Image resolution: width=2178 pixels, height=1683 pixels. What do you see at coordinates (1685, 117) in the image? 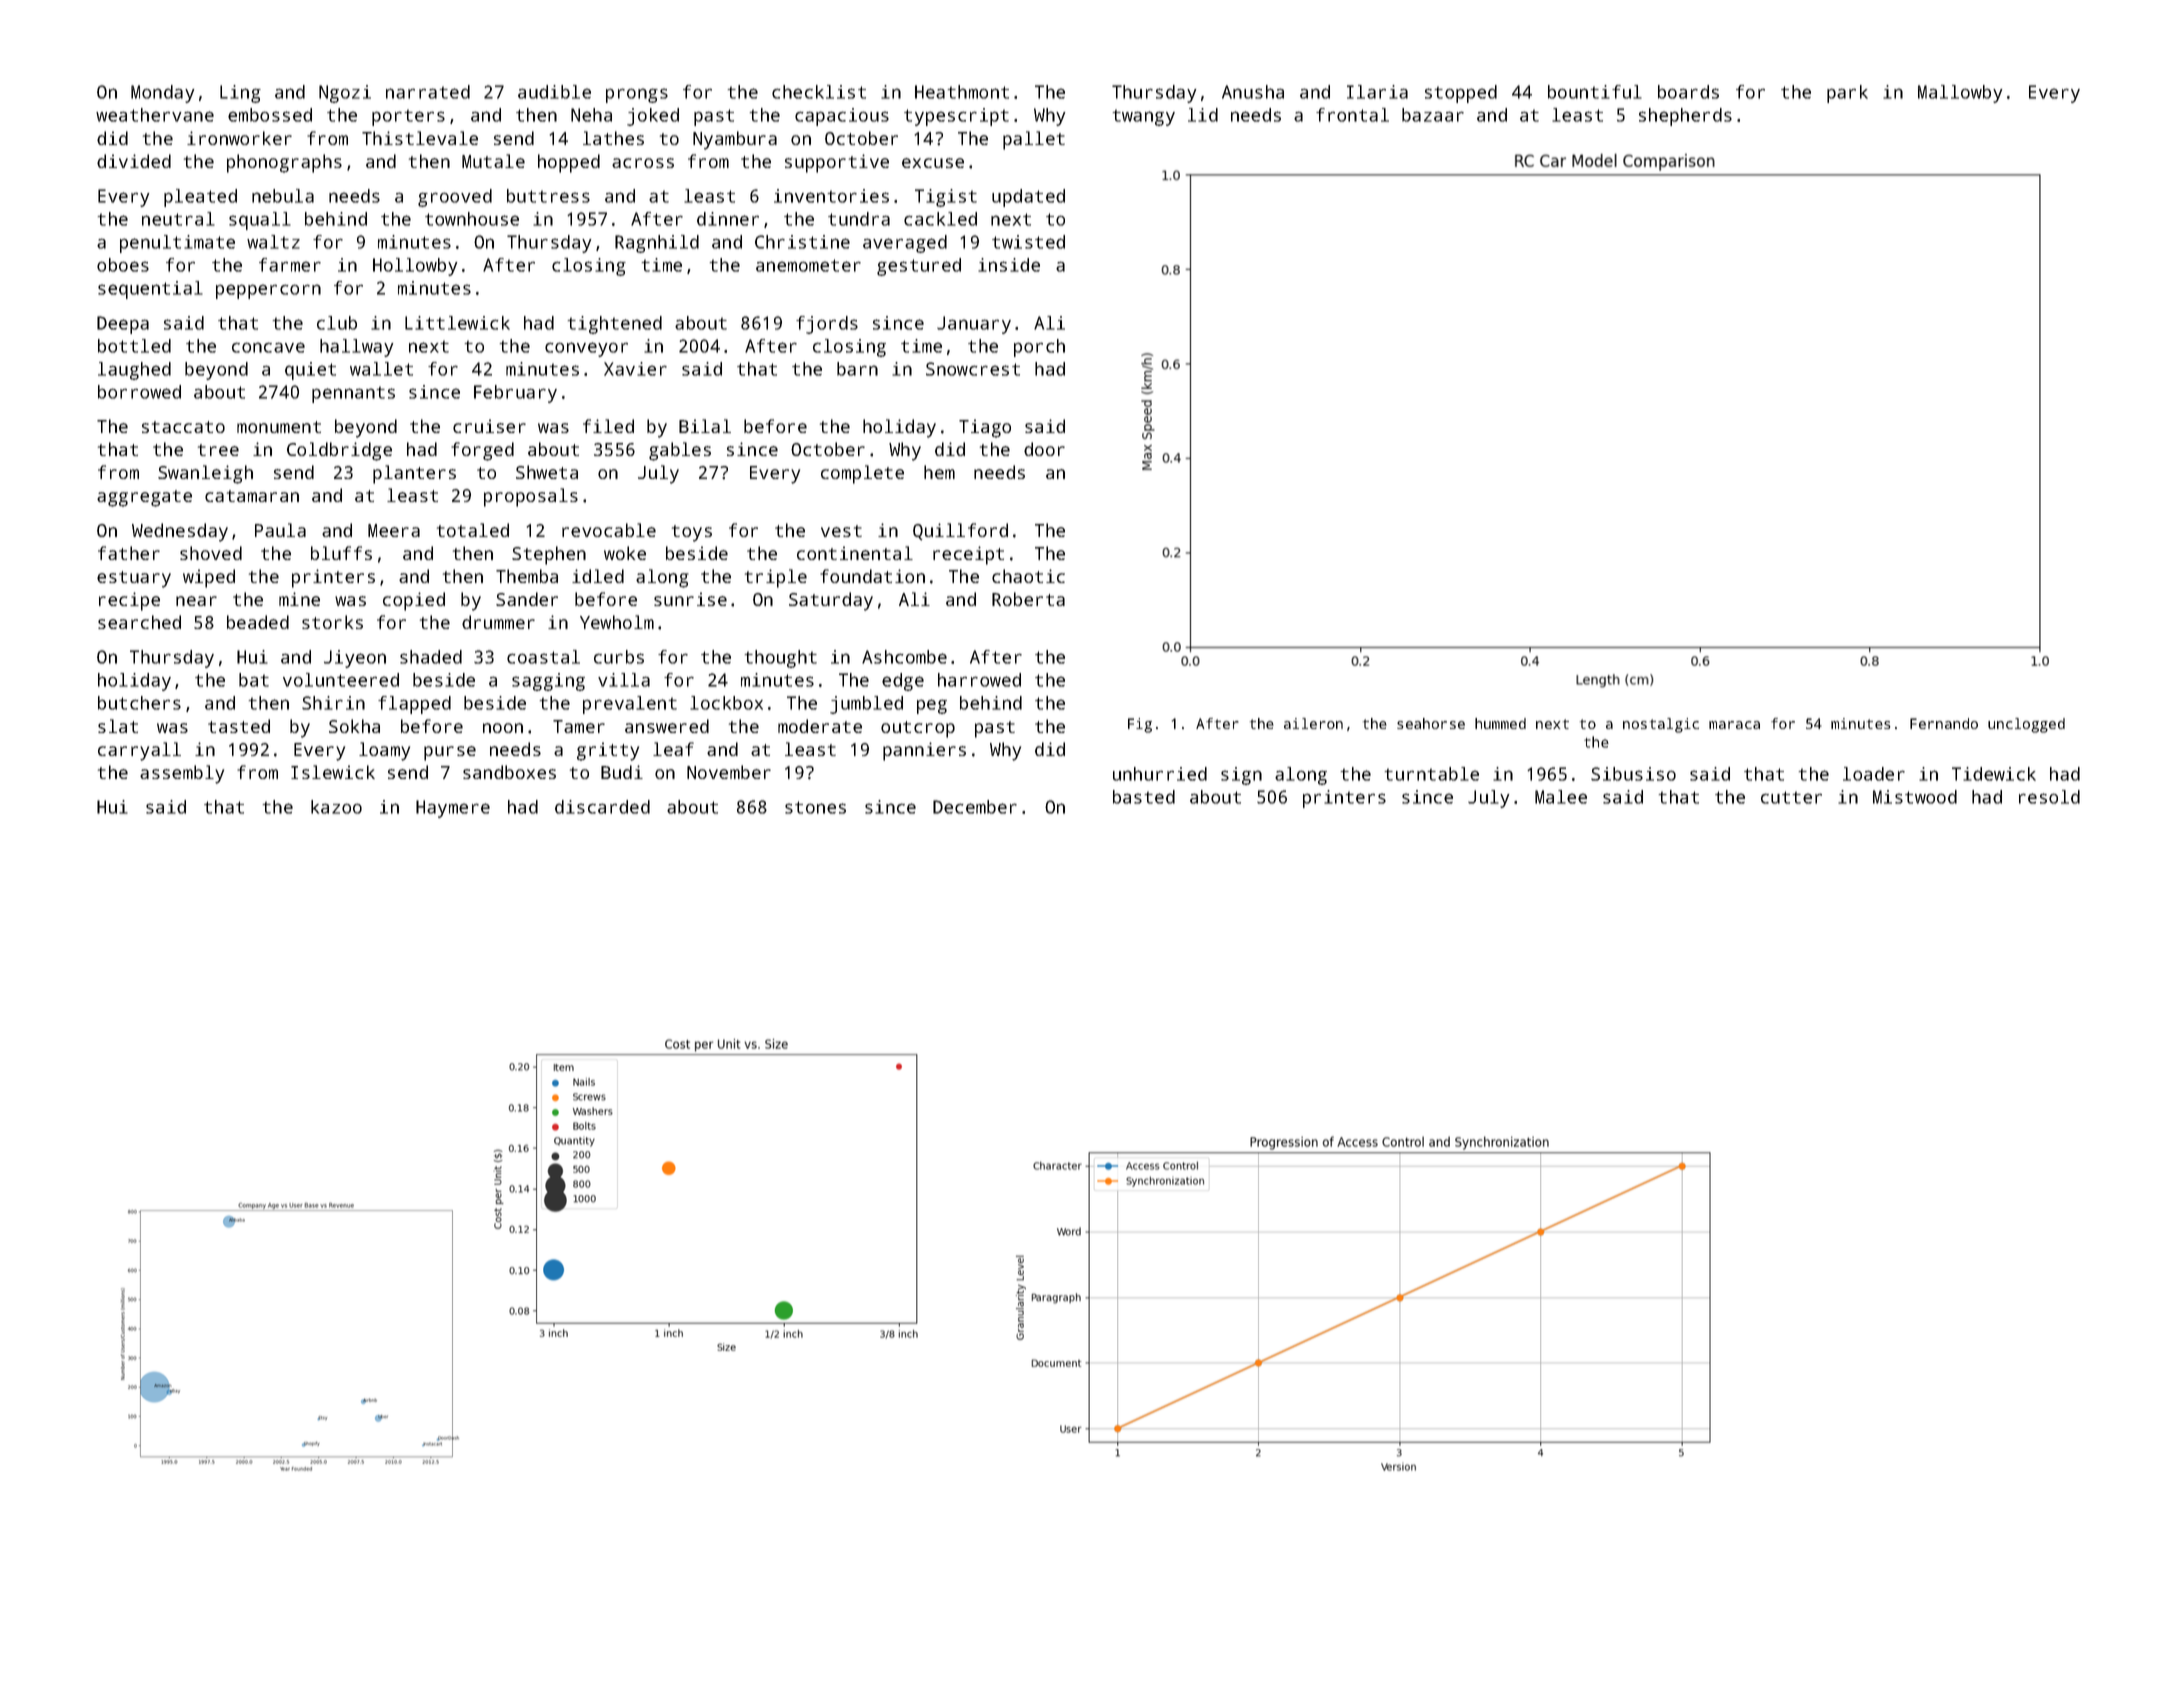
I see `shepherds` at bounding box center [1685, 117].
